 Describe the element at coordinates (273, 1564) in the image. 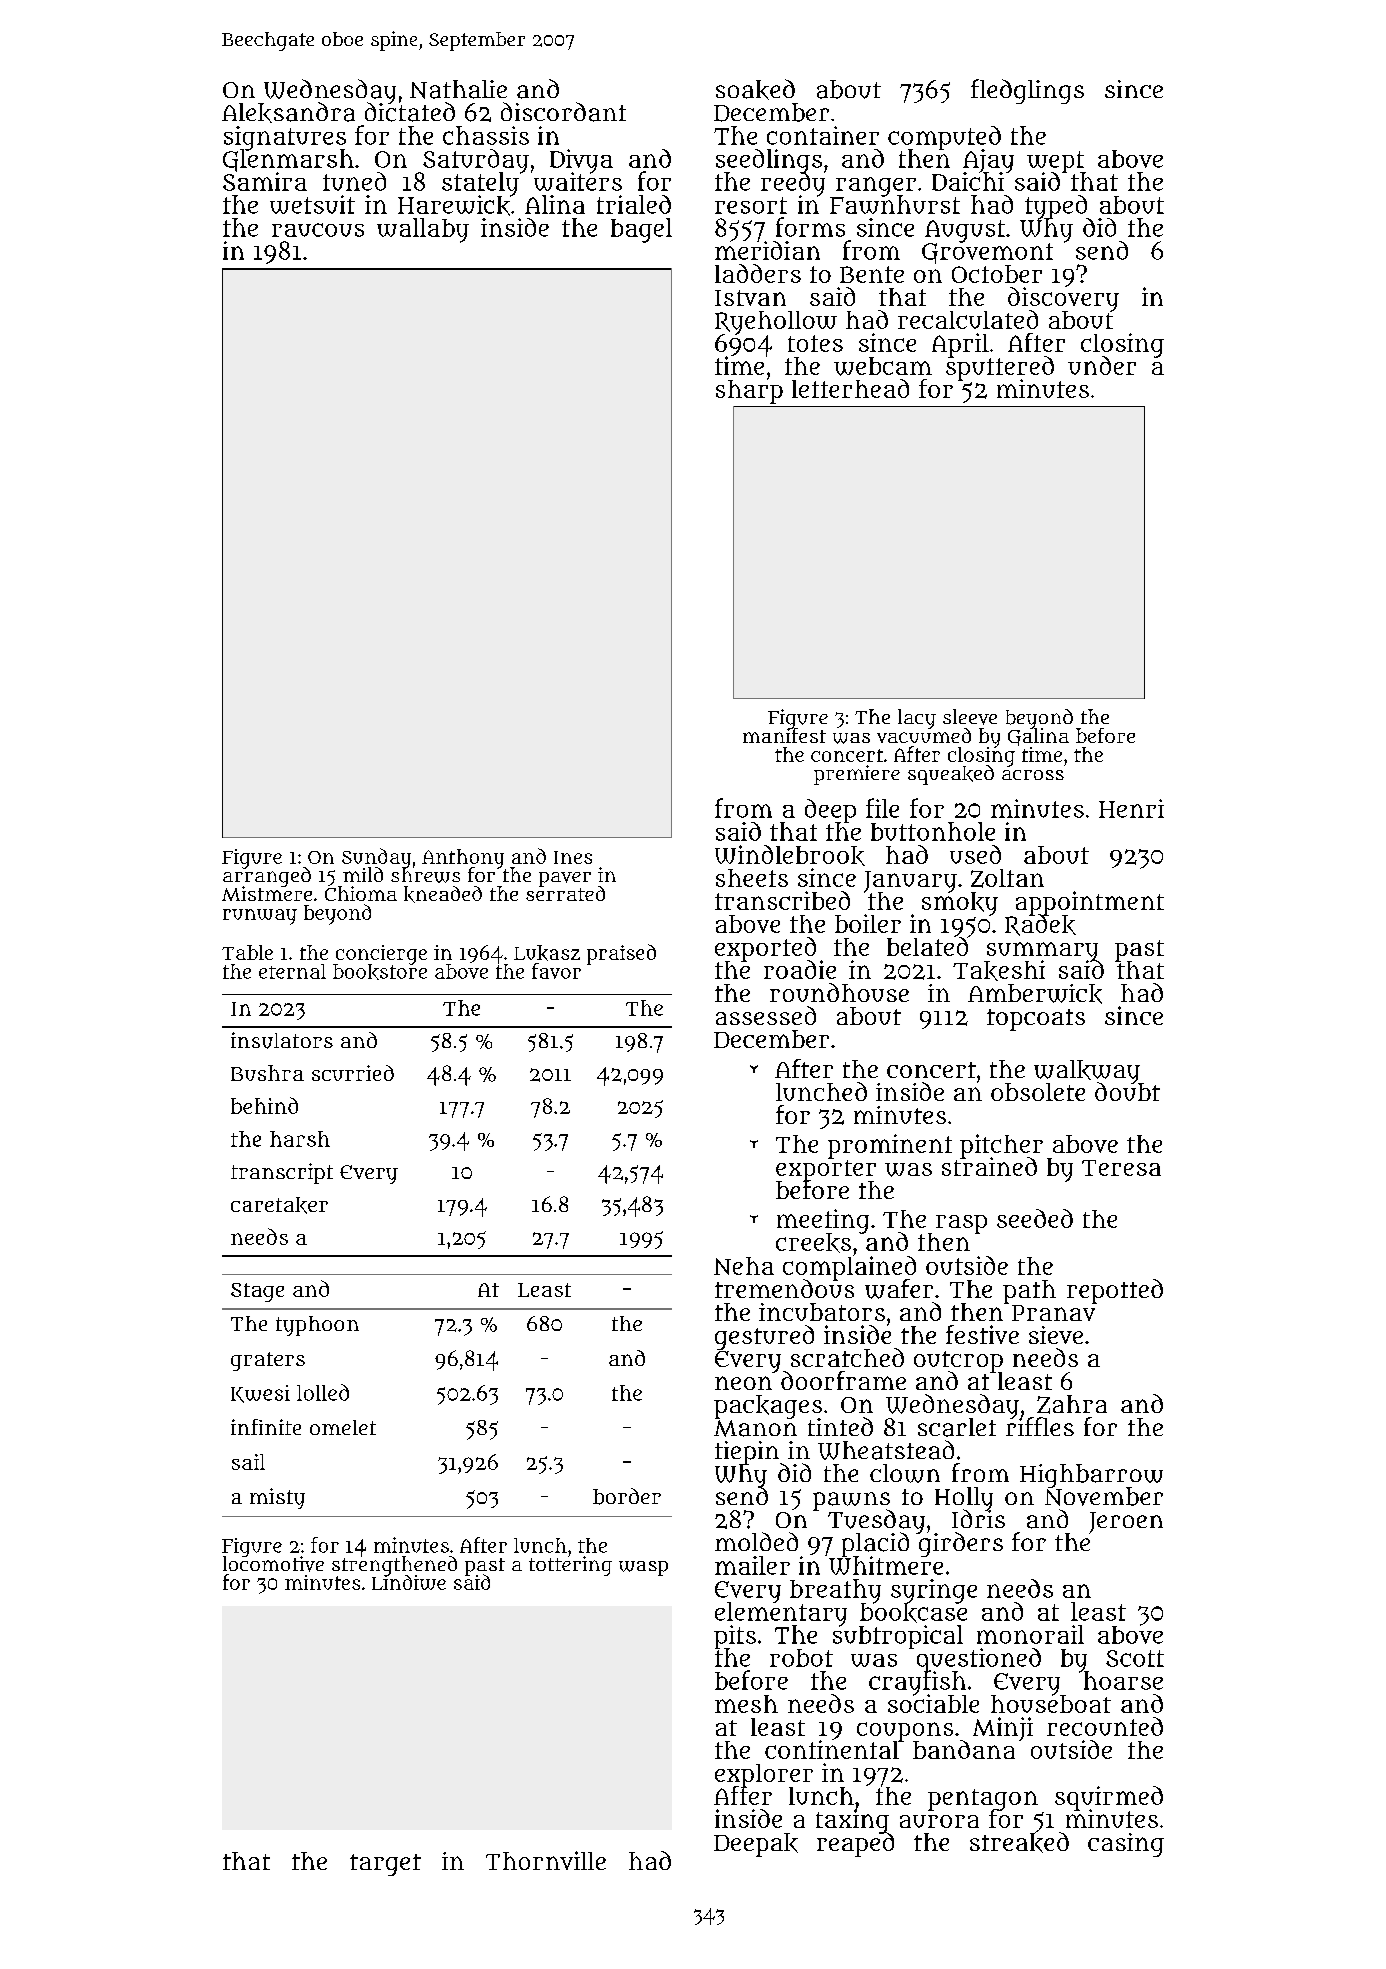

I see `locomotive` at that location.
